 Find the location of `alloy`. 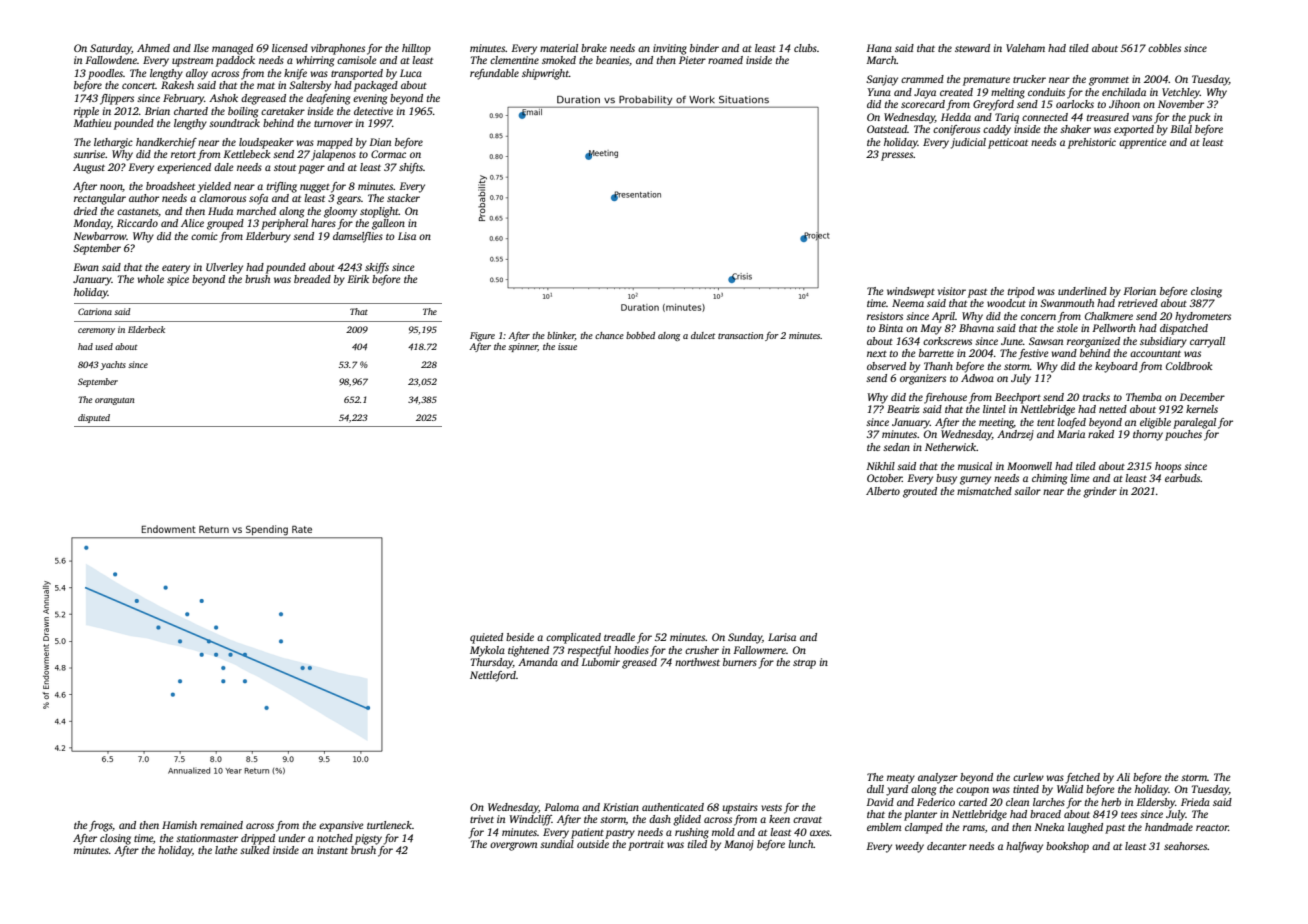

alloy is located at coordinates (197, 74).
